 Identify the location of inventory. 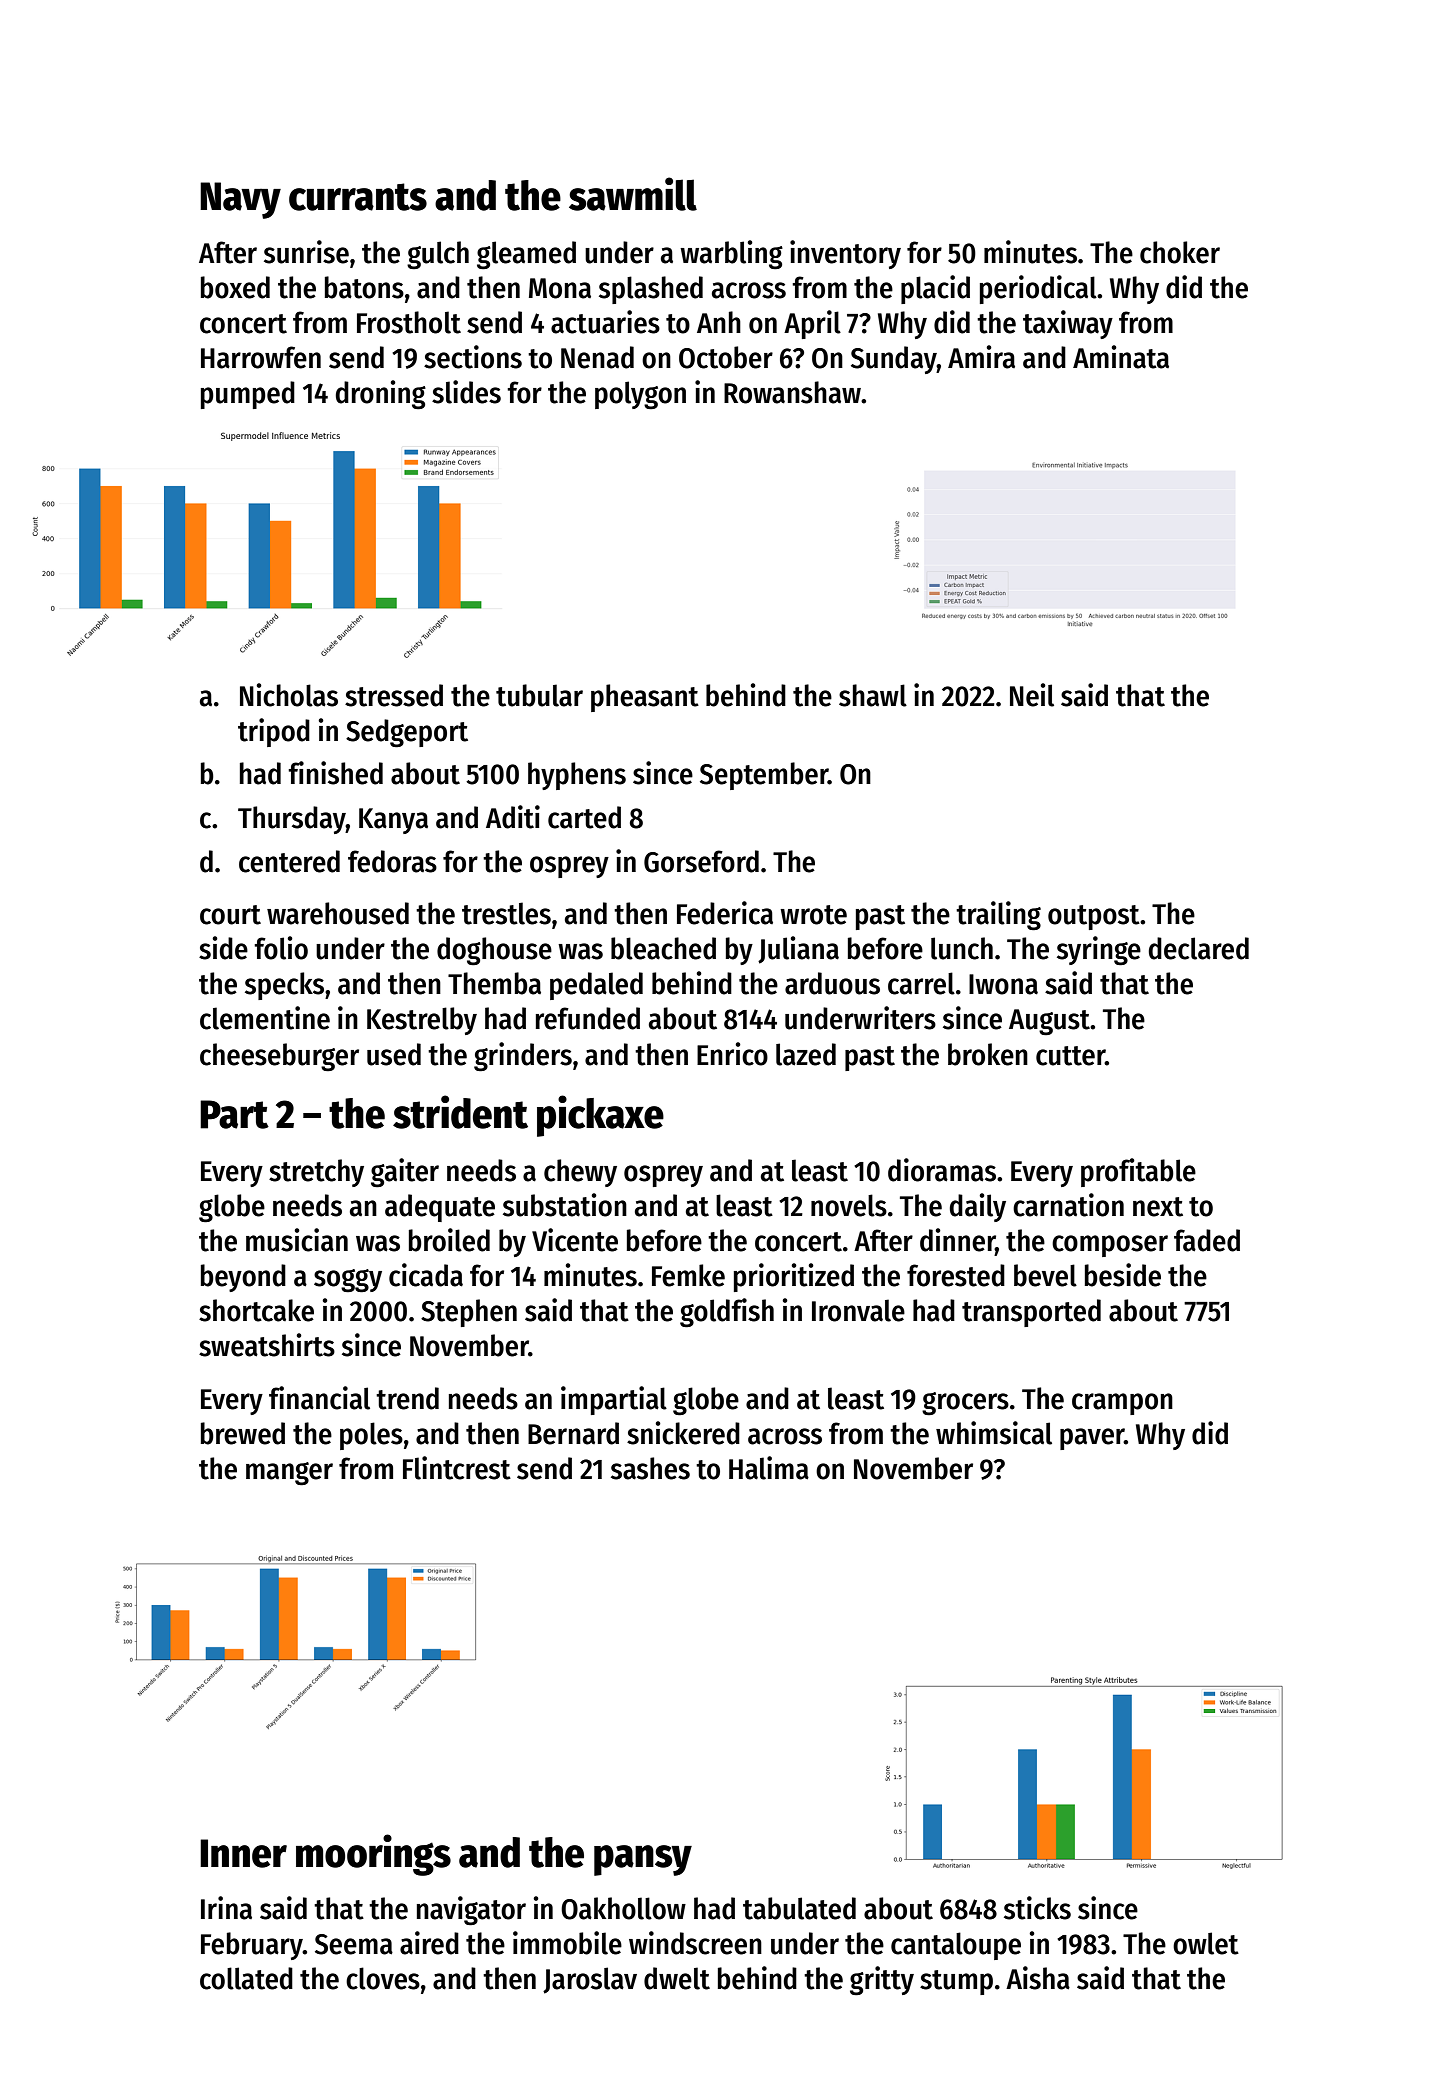
(845, 254).
